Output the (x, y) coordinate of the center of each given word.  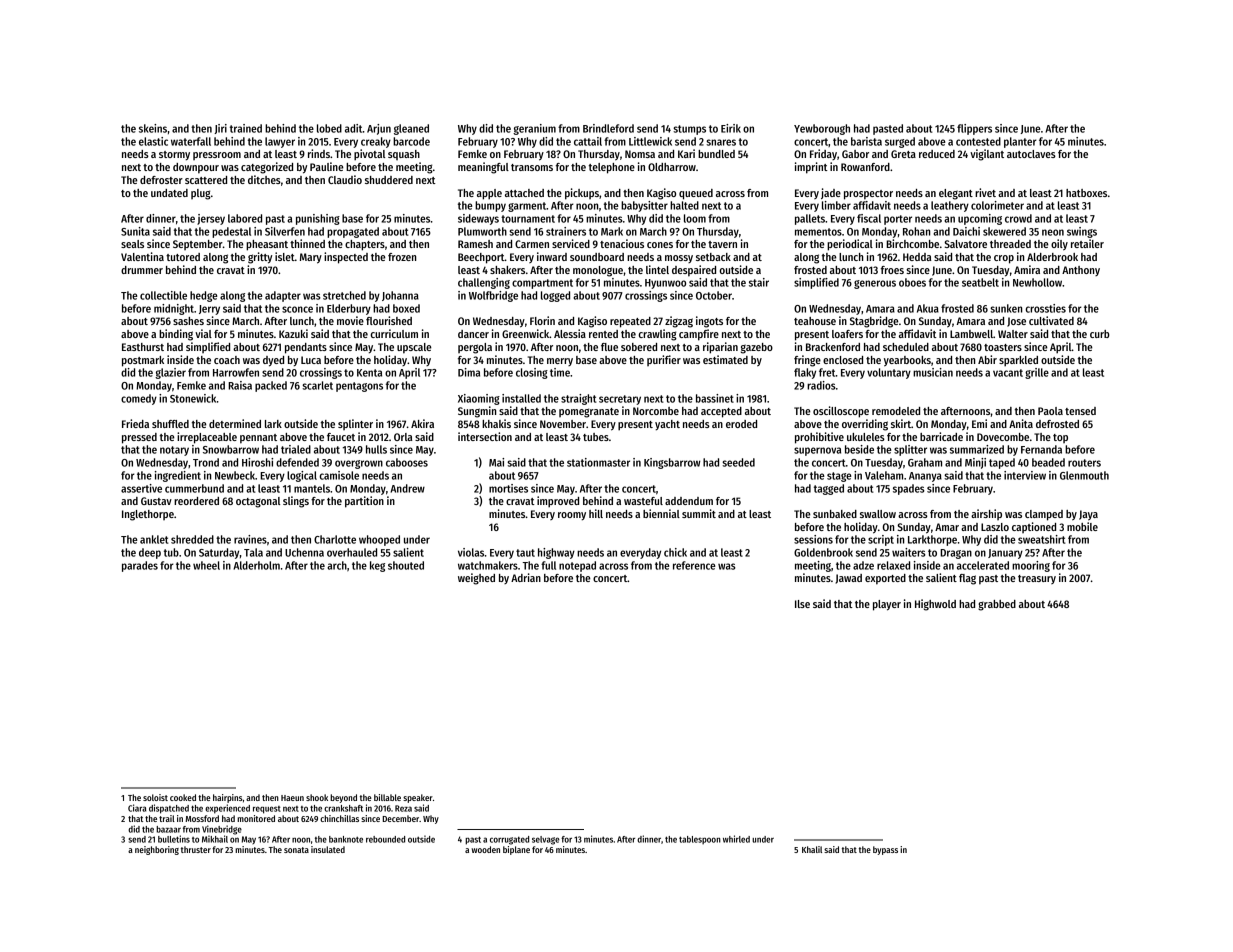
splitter (910, 450)
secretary (620, 400)
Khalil (812, 849)
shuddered (389, 180)
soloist (155, 797)
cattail (588, 141)
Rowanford (865, 167)
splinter (355, 424)
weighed (476, 579)
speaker (418, 798)
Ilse (802, 604)
